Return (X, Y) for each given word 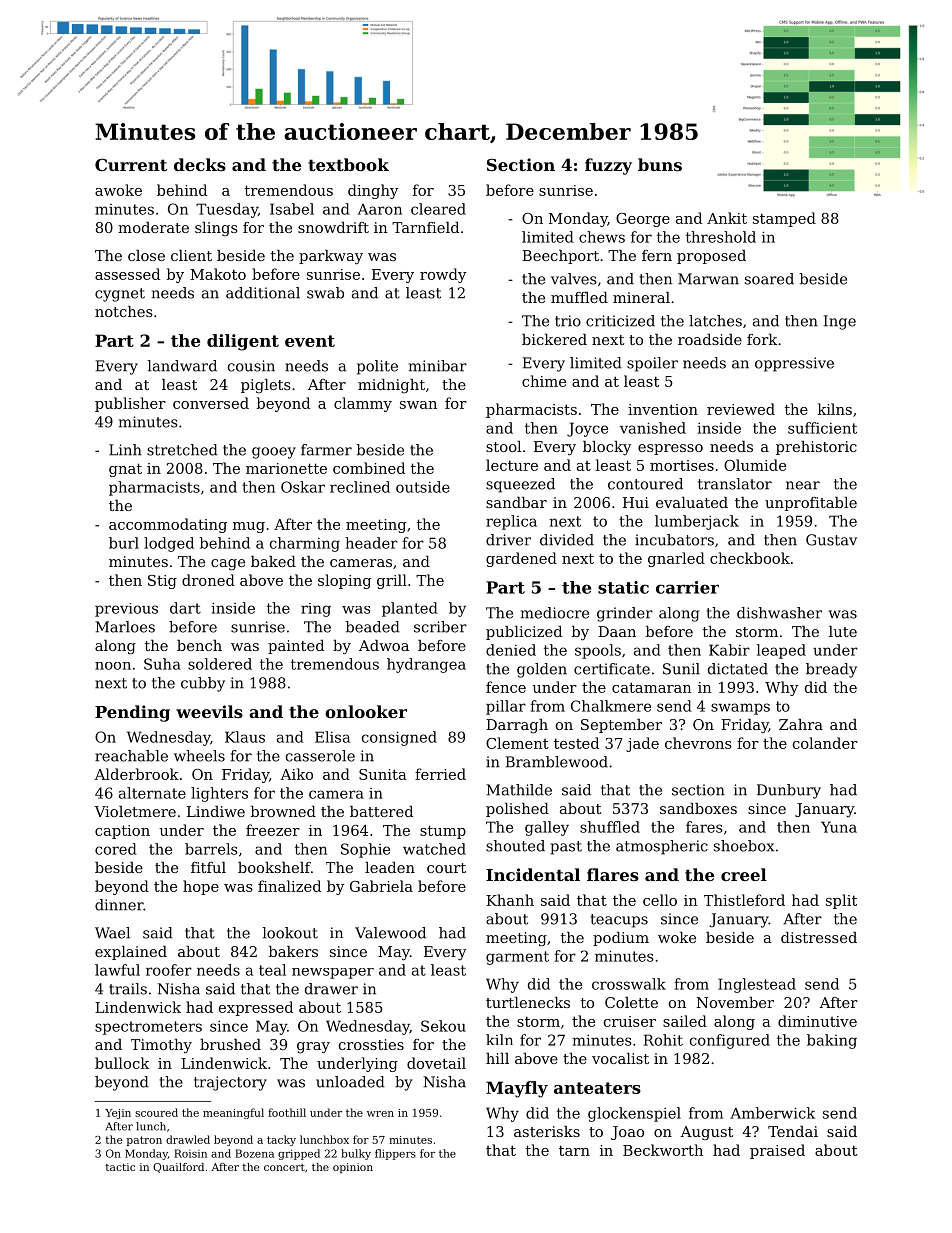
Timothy (161, 1046)
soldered (220, 664)
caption (122, 832)
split (841, 901)
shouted (515, 846)
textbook (348, 164)
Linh (125, 450)
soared (769, 279)
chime (544, 381)
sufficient (822, 428)
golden (542, 670)
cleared (438, 209)
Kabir (729, 650)
